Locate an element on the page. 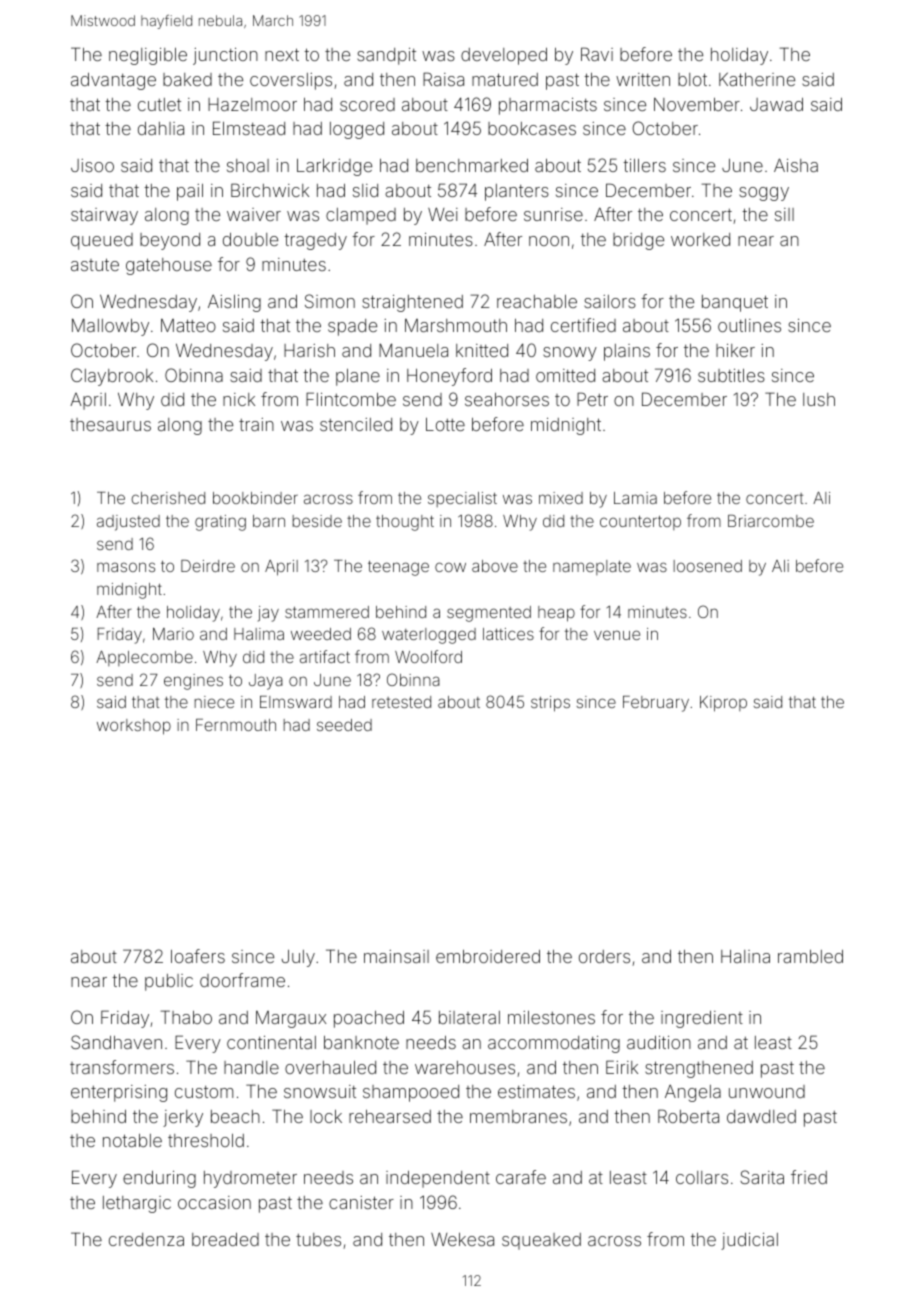 This document has height=1308, width=924. Lamia is located at coordinates (635, 498).
